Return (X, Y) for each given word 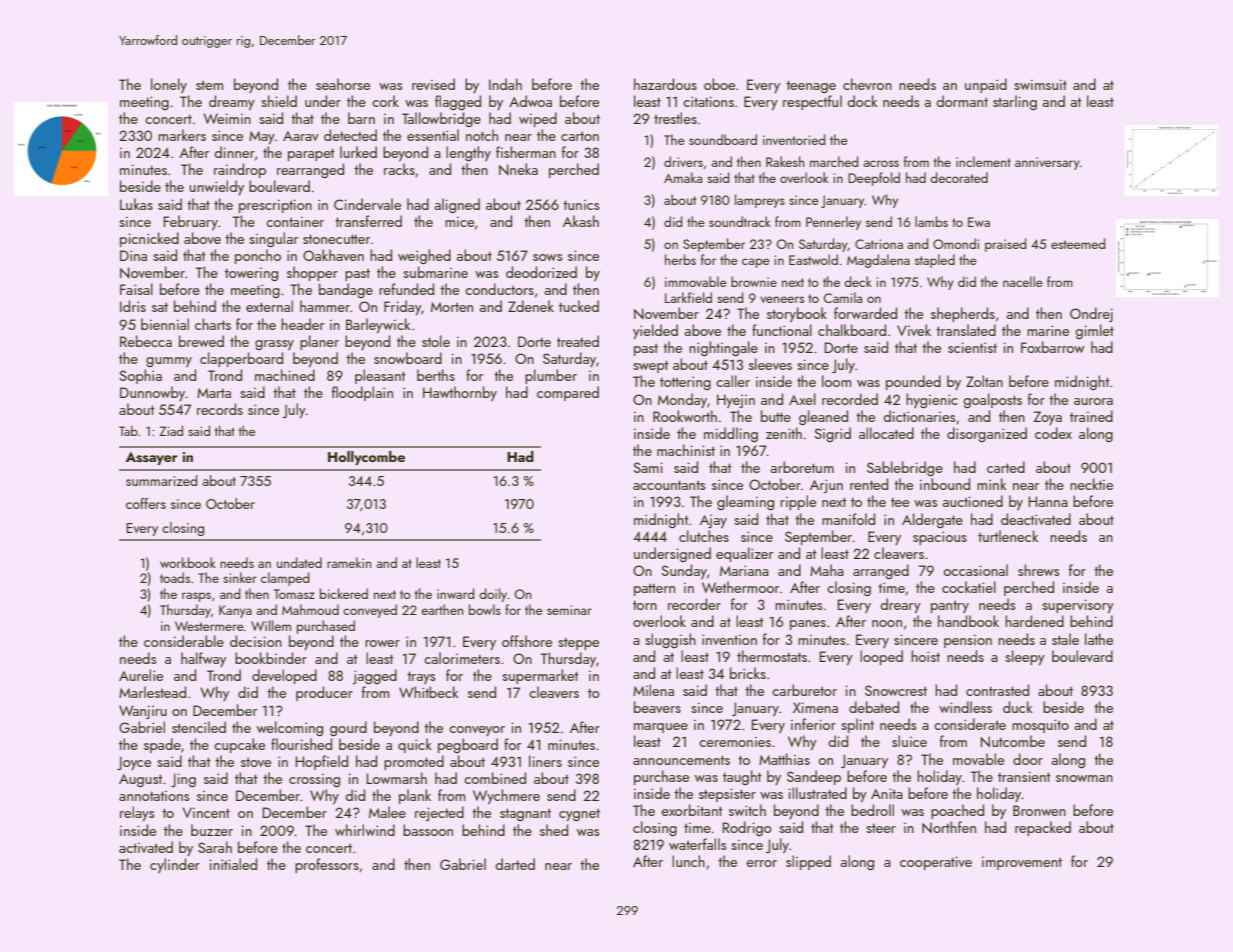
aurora (1093, 401)
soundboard (723, 139)
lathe (1099, 639)
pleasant (380, 376)
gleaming (745, 502)
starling (1015, 102)
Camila (843, 297)
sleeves (770, 364)
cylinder (175, 865)
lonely (169, 85)
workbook (188, 562)
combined (495, 778)
